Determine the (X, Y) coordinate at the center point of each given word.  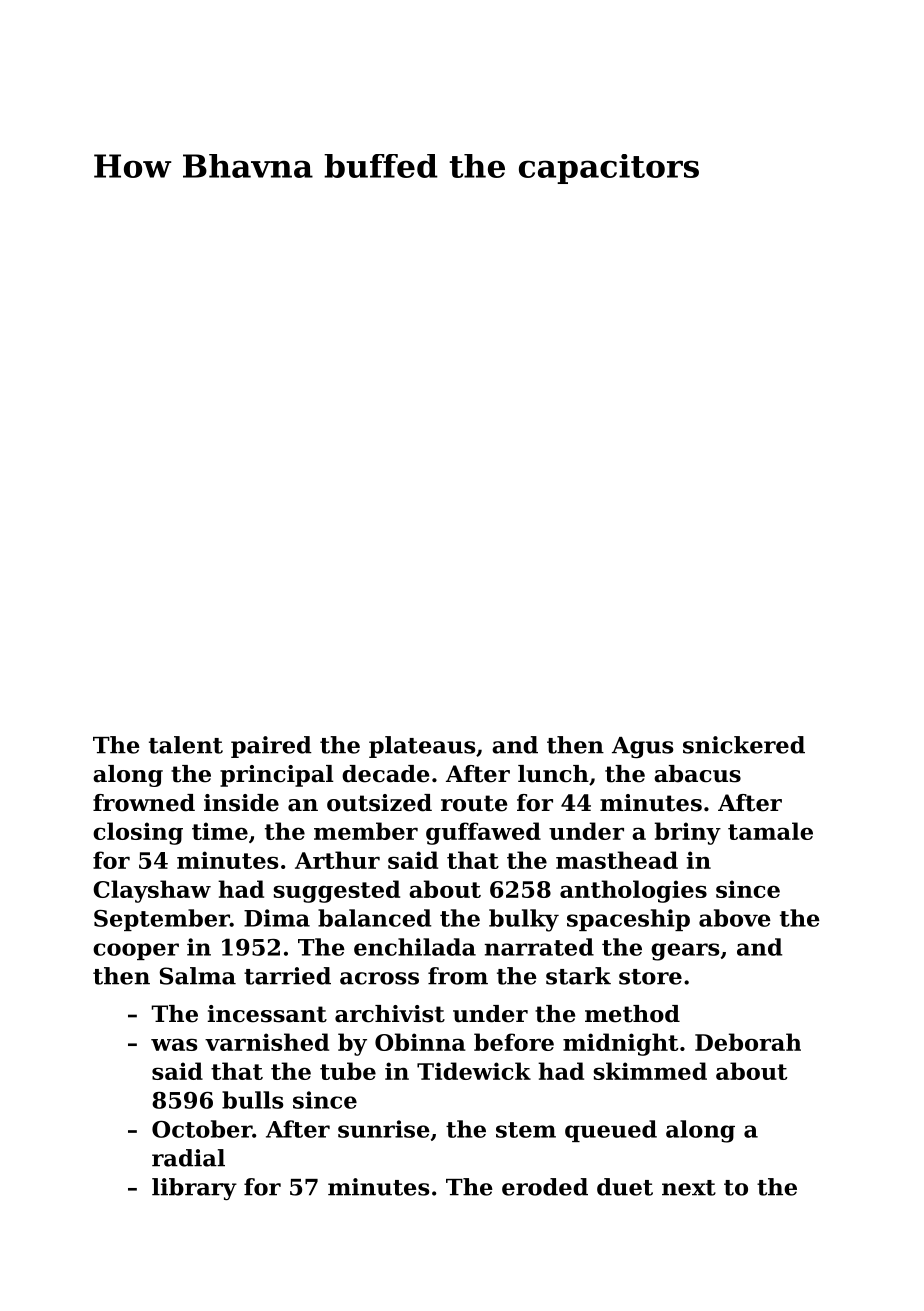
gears (685, 952)
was (174, 1044)
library (194, 1189)
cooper (136, 951)
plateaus (422, 747)
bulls (252, 1100)
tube (348, 1071)
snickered (744, 745)
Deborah (748, 1042)
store (650, 977)
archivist (390, 1014)
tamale (770, 831)
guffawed (483, 833)
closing (138, 833)
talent (186, 745)
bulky (524, 920)
